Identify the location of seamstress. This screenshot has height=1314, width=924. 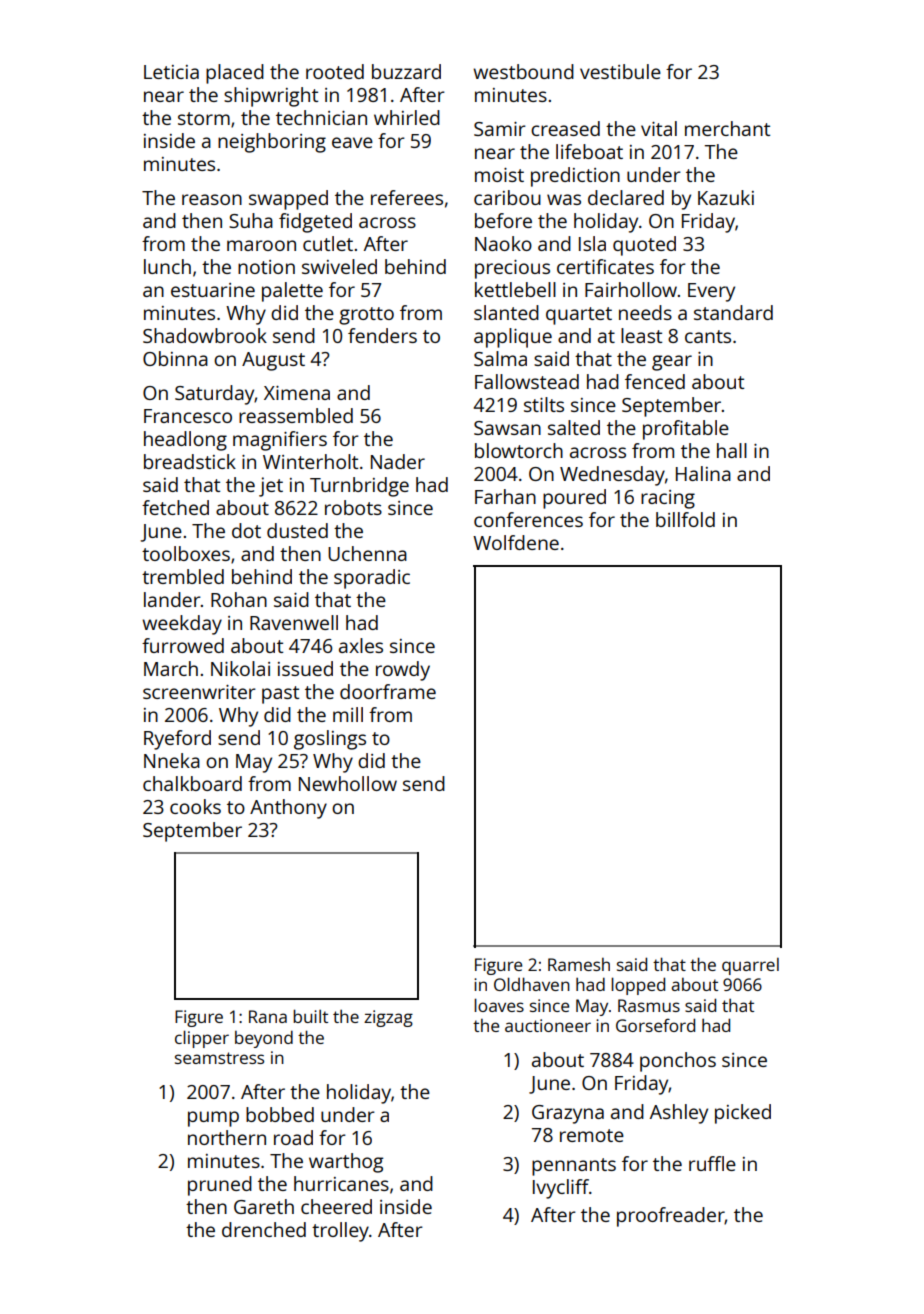
(219, 1058).
